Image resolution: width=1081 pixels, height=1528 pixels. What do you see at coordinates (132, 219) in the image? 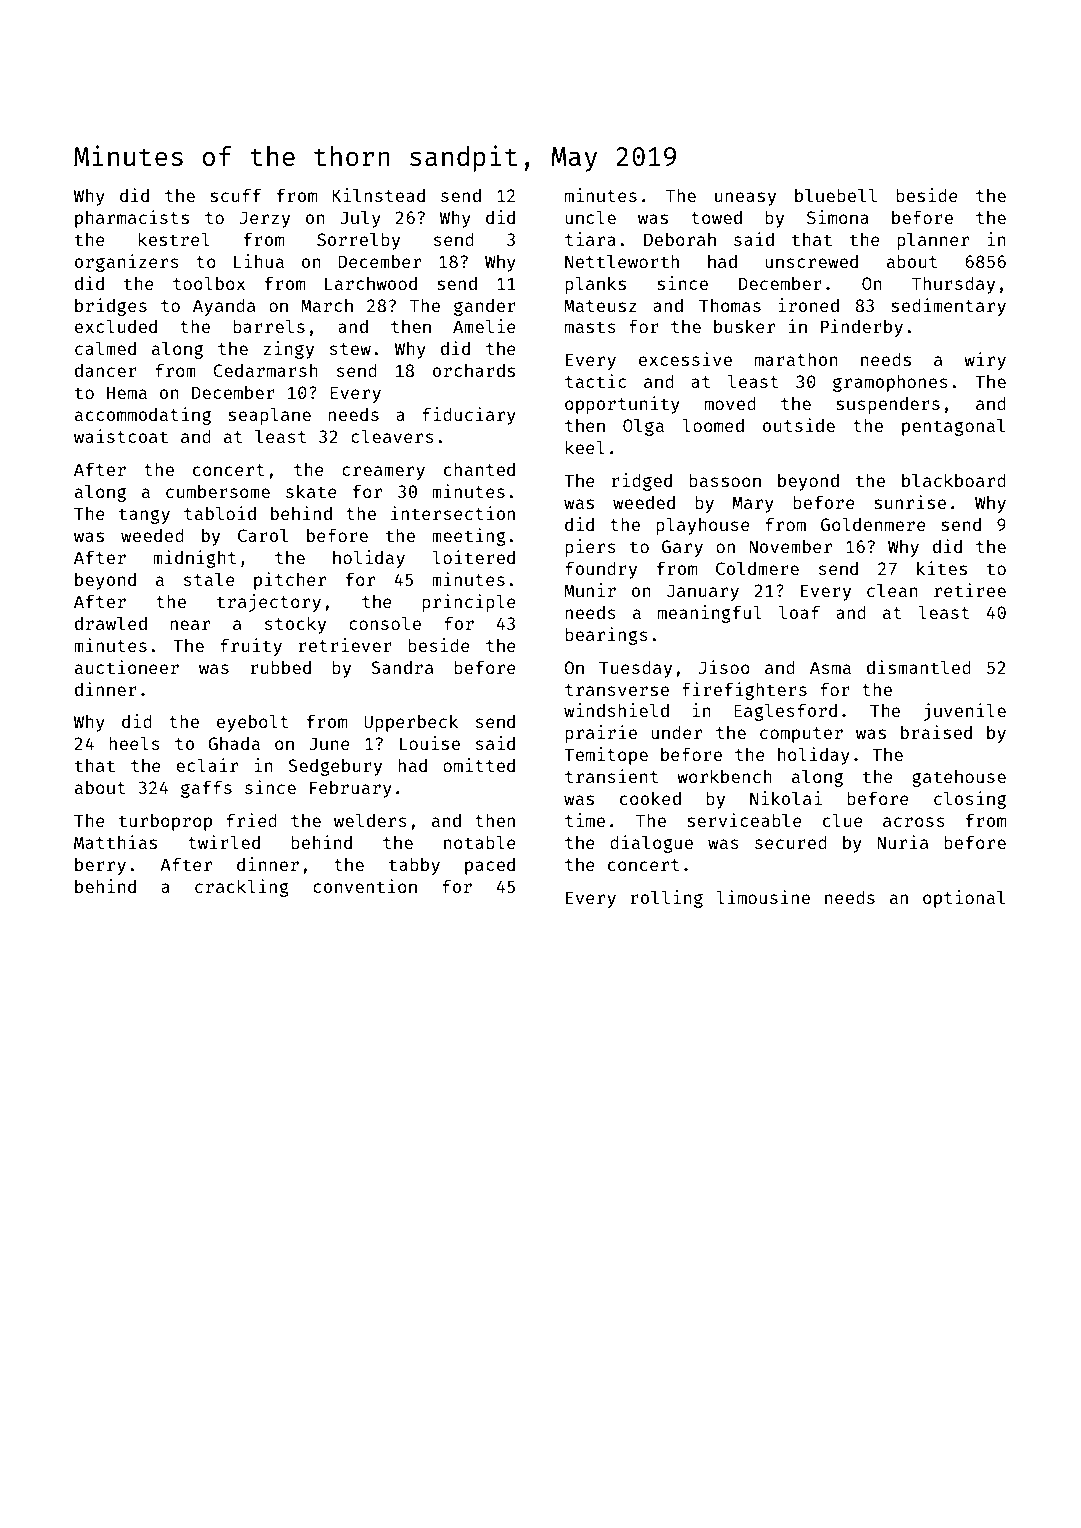
I see `pharmacists` at bounding box center [132, 219].
